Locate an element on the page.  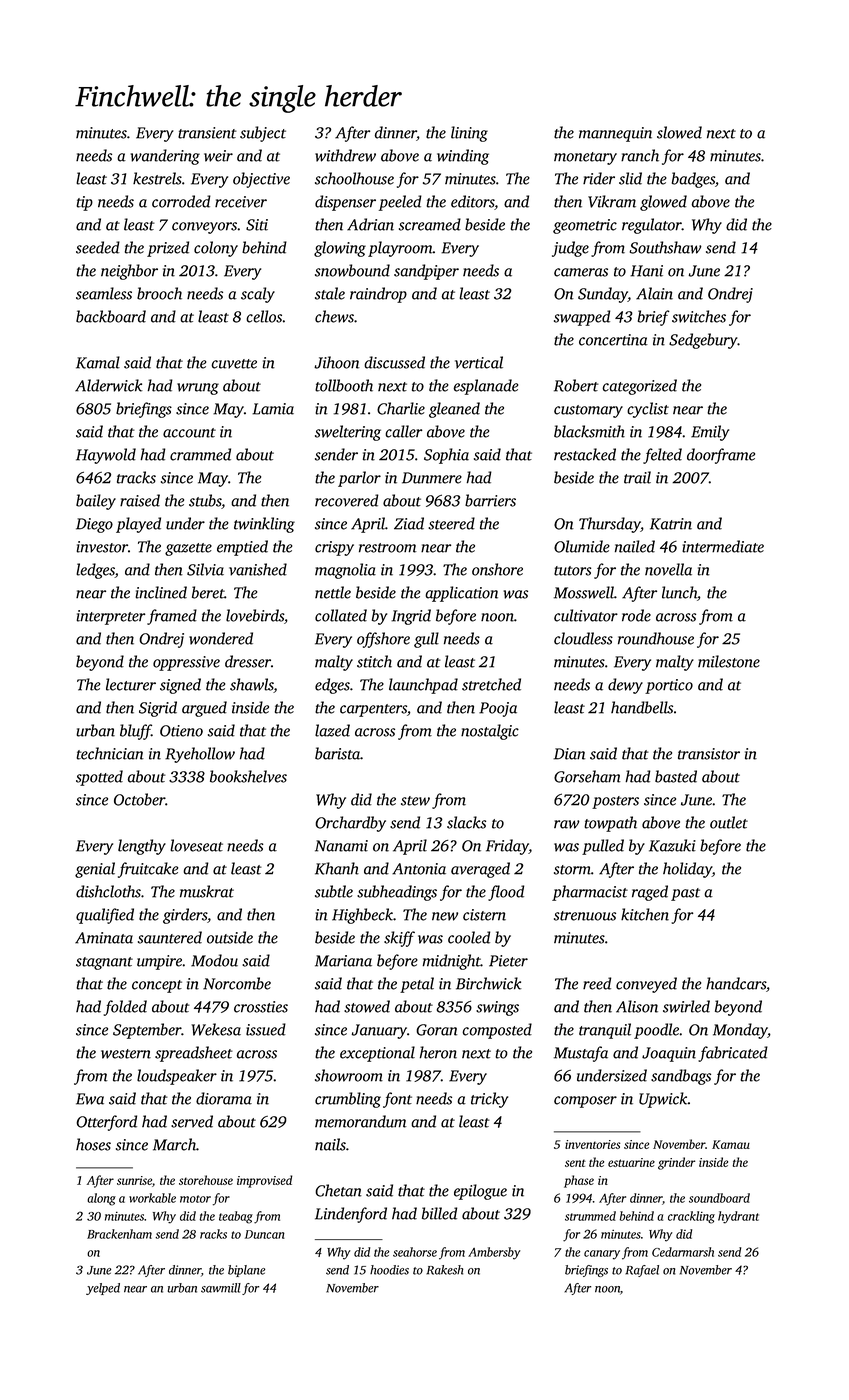
vertical is located at coordinates (479, 362).
